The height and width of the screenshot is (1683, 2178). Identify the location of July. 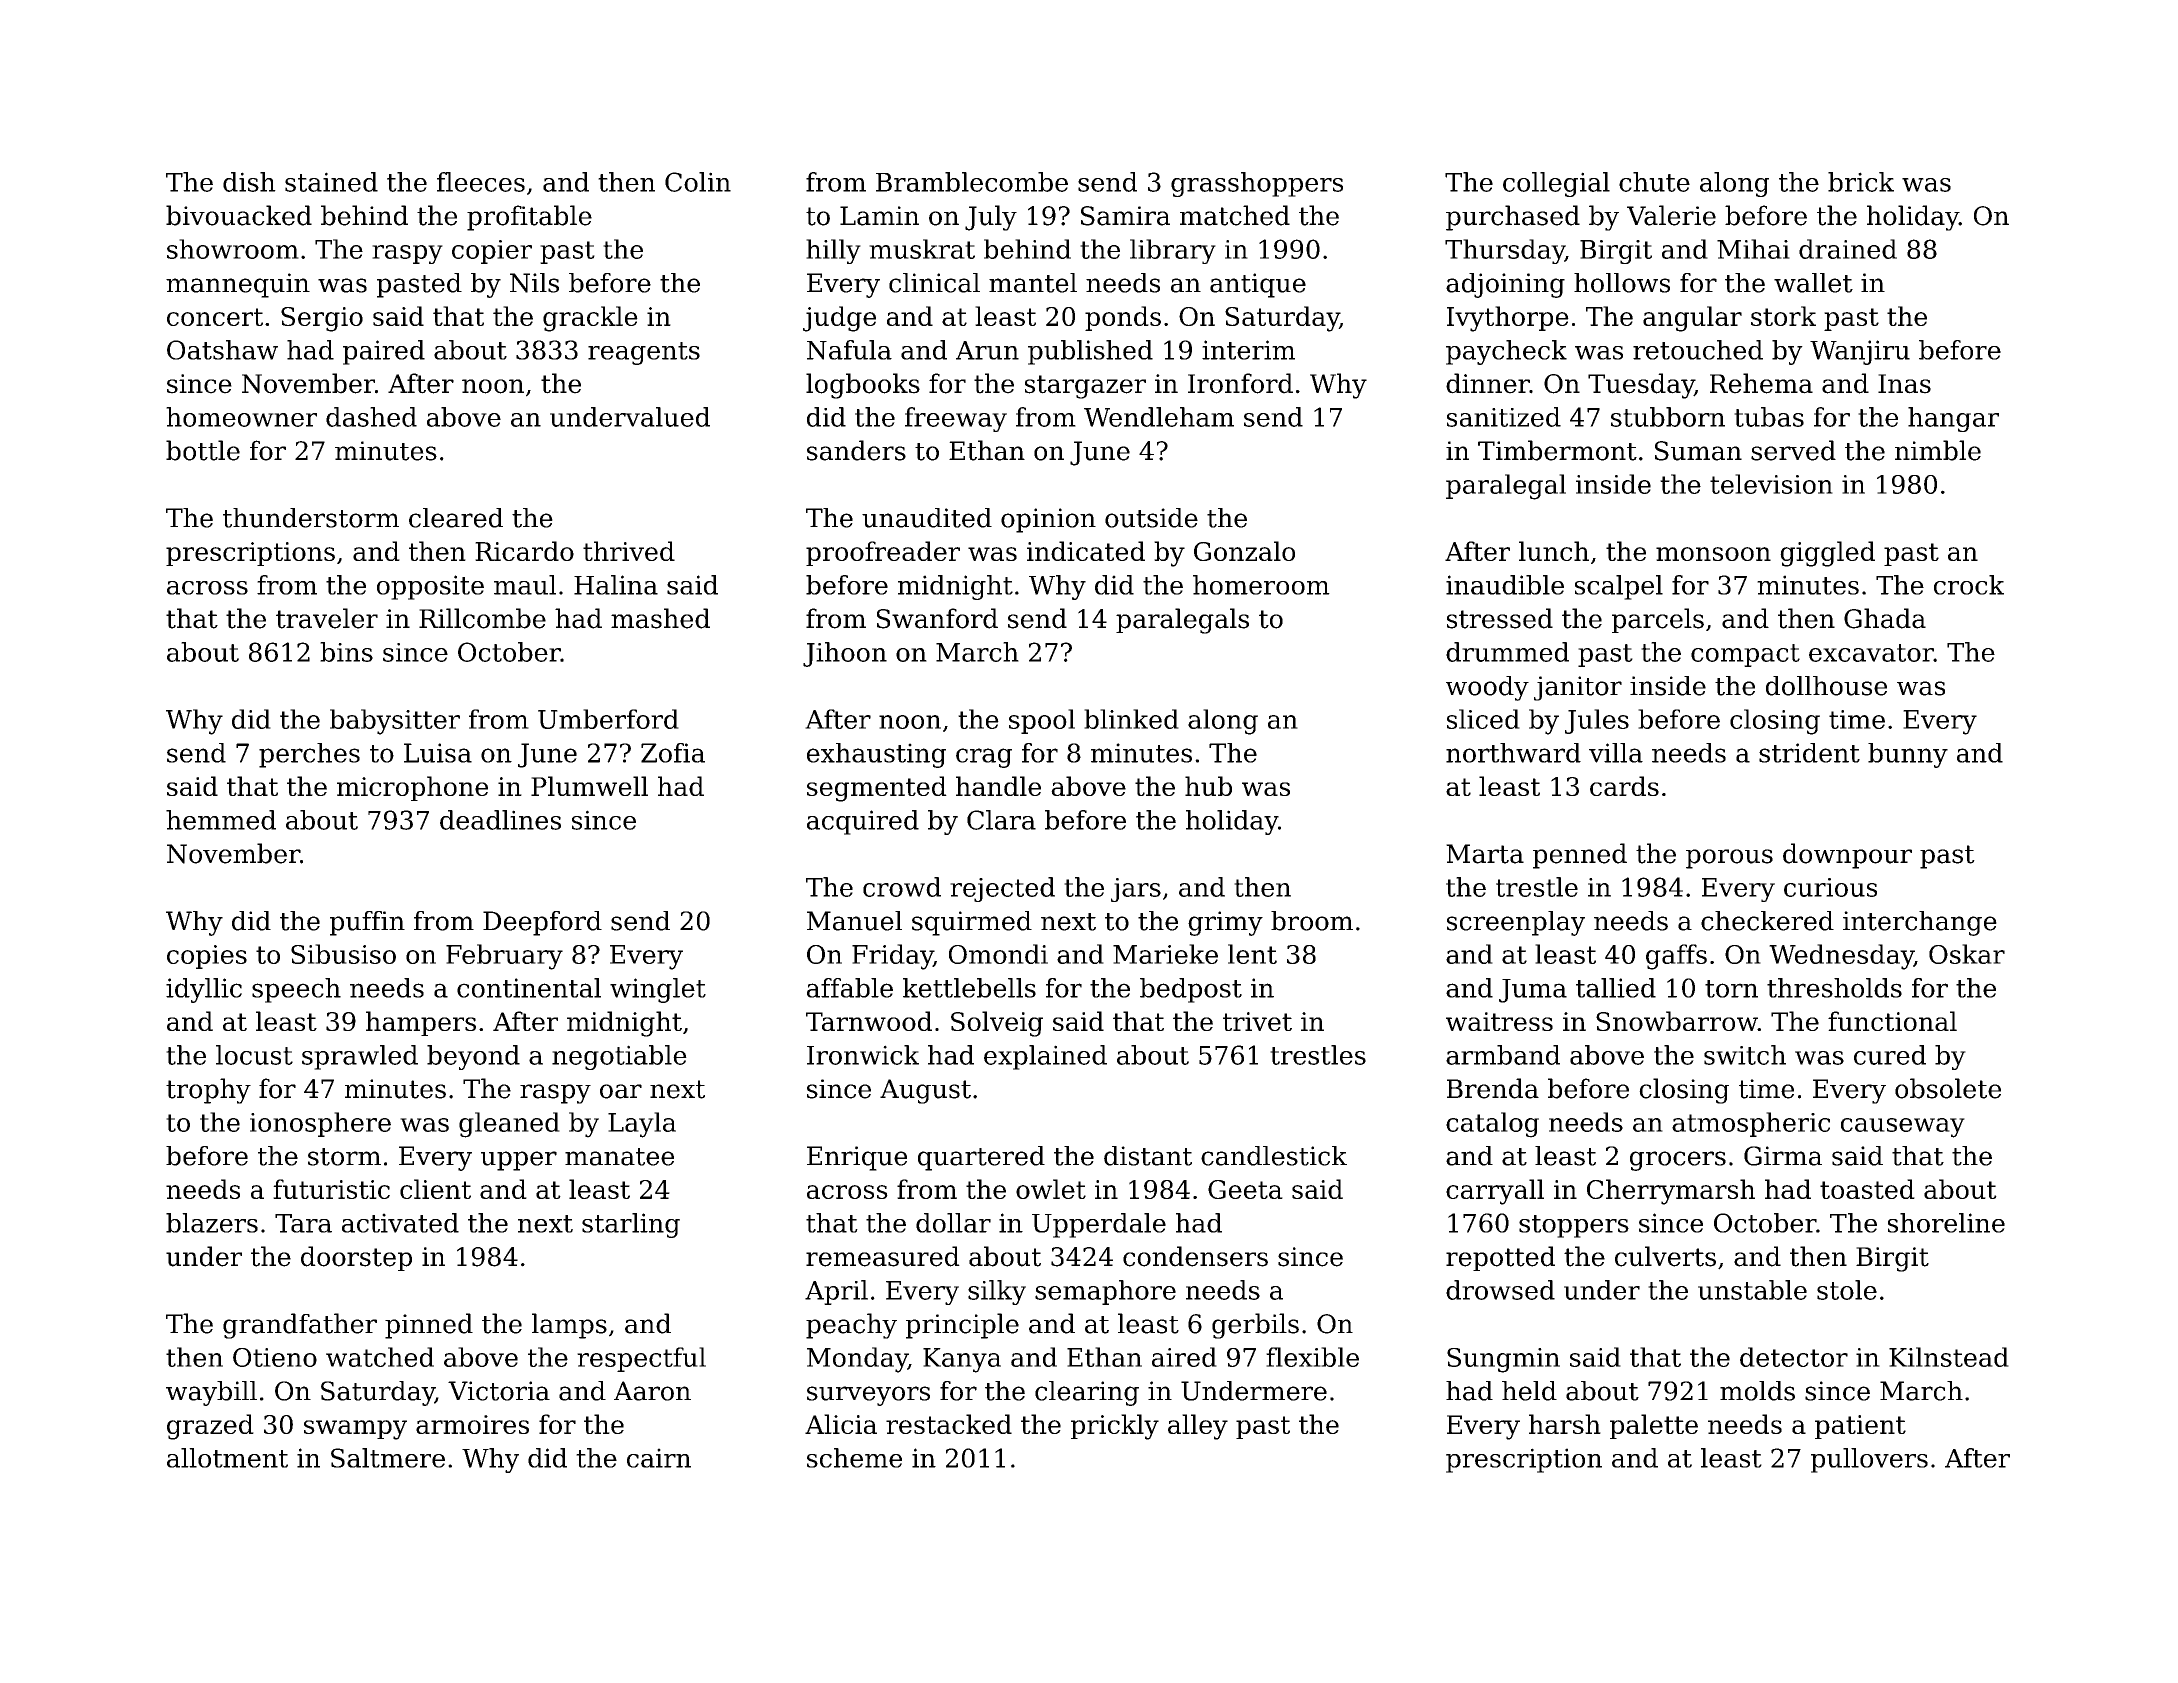
(991, 218).
